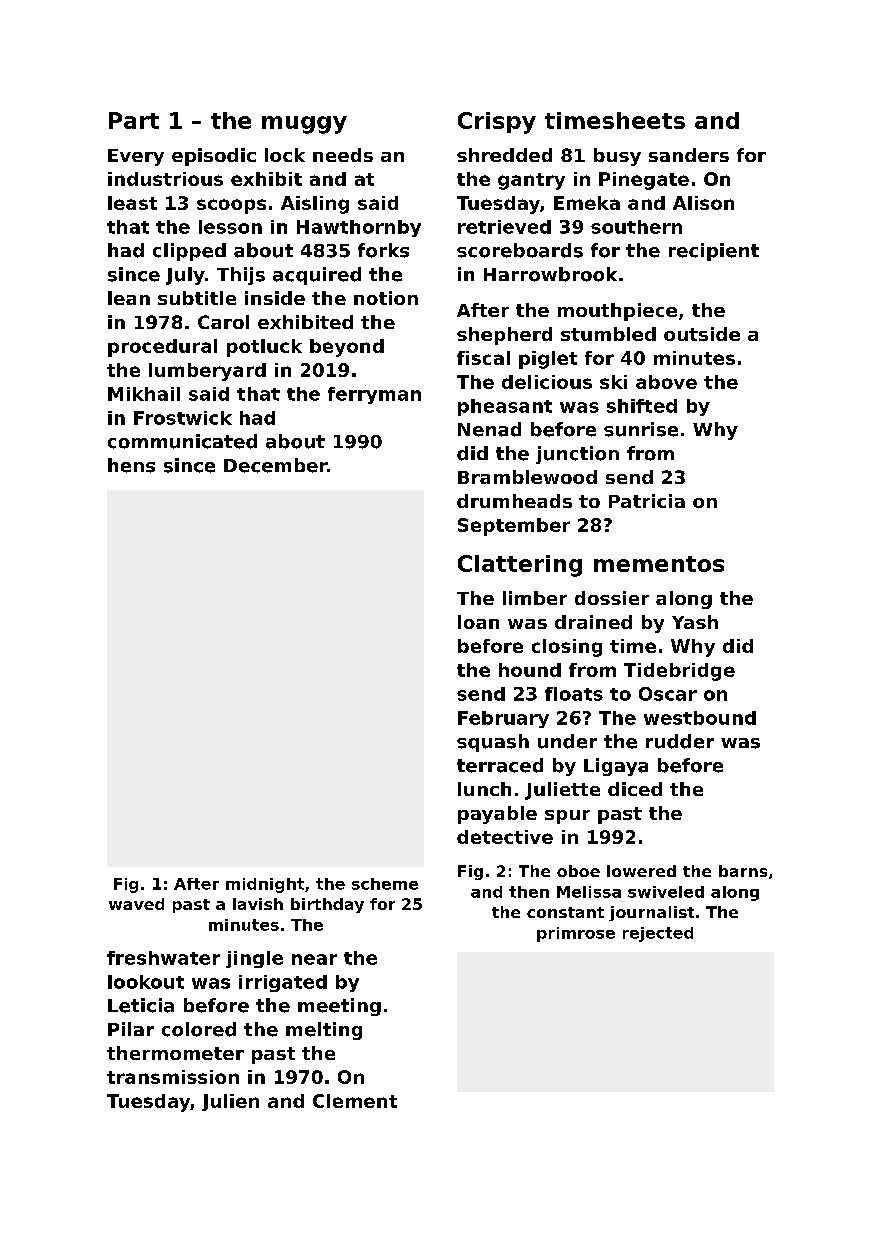 Image resolution: width=881 pixels, height=1249 pixels. What do you see at coordinates (647, 501) in the image?
I see `Patricia` at bounding box center [647, 501].
